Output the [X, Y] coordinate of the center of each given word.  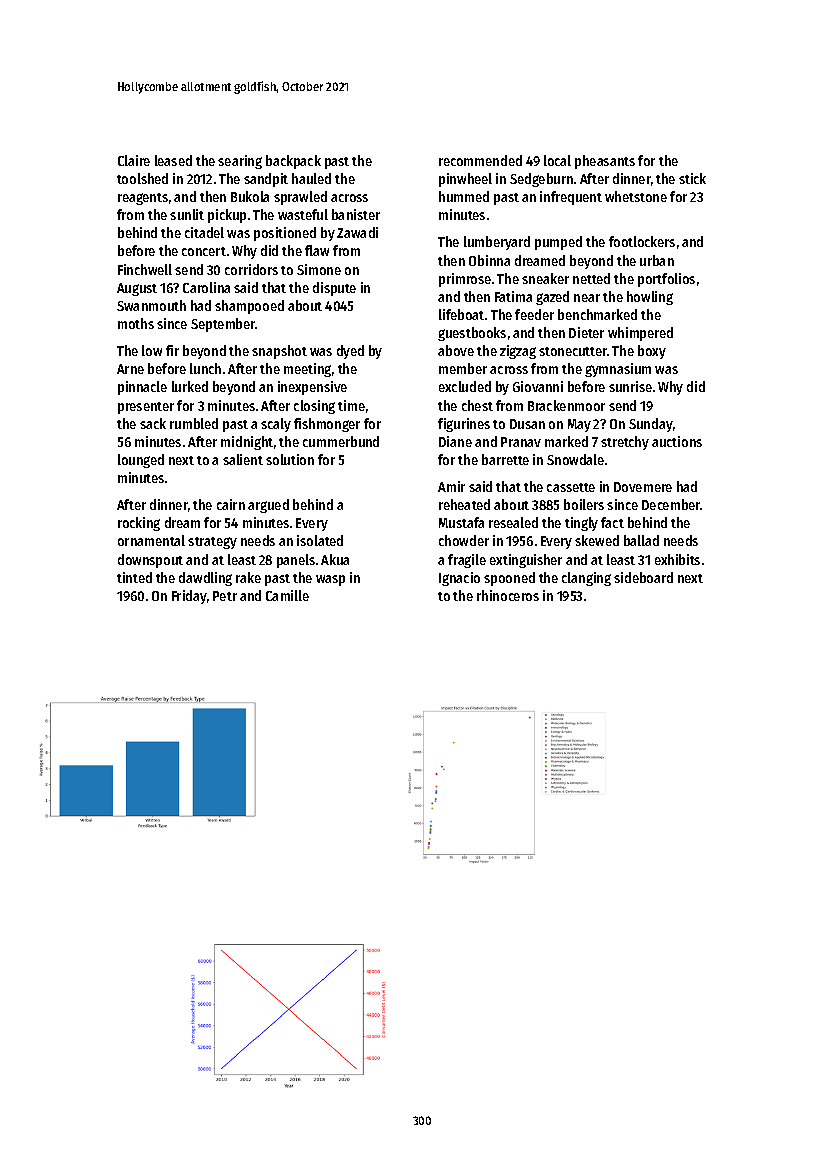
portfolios [666, 280]
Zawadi [357, 232]
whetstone [636, 196]
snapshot [279, 352]
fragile [467, 561]
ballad [641, 540]
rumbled [194, 423]
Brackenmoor [566, 405]
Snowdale [575, 459]
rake [248, 577]
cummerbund [341, 441]
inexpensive [312, 388]
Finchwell [145, 269]
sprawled [300, 198]
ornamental [151, 540]
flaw [317, 250]
